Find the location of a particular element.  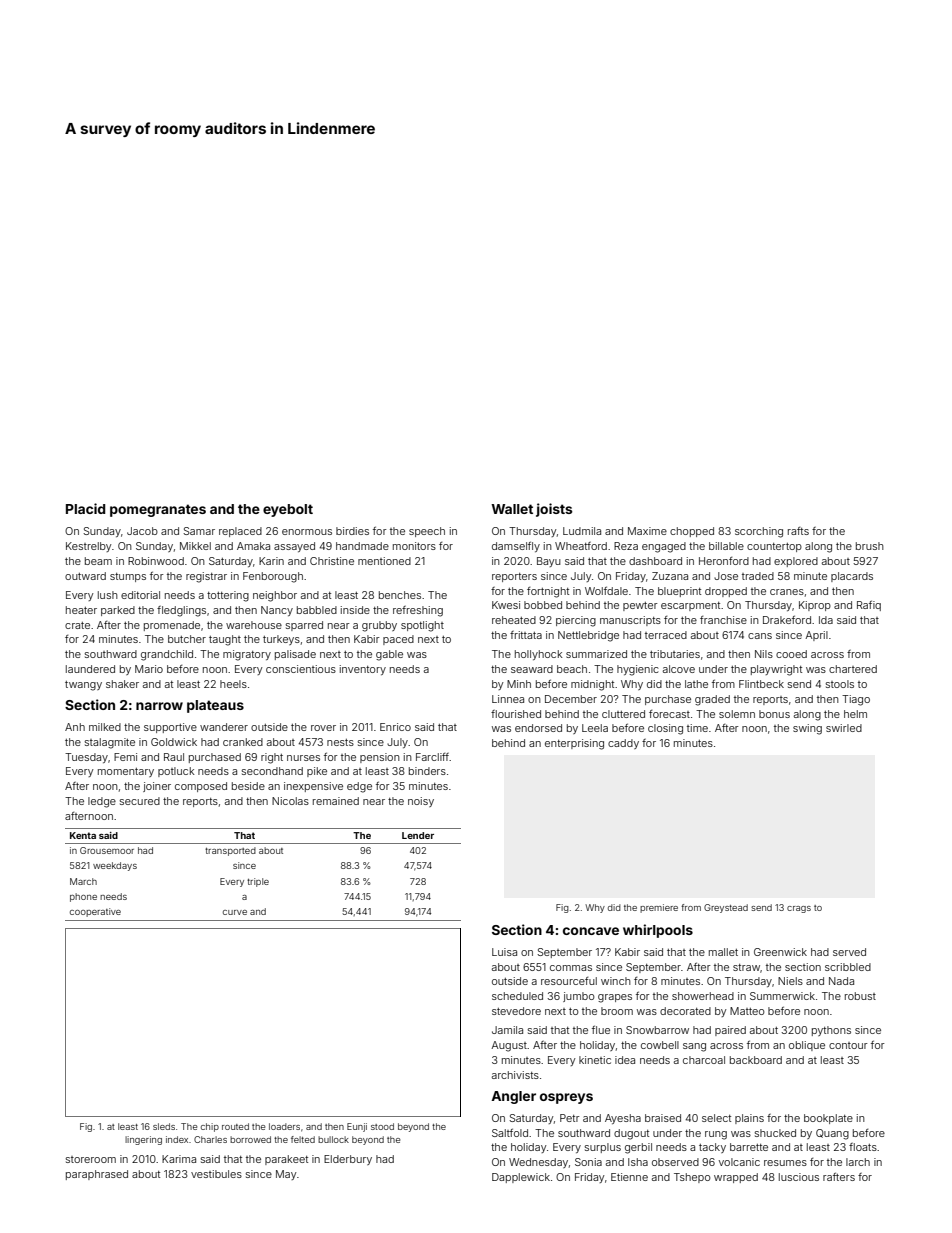

parakeet is located at coordinates (286, 1160).
